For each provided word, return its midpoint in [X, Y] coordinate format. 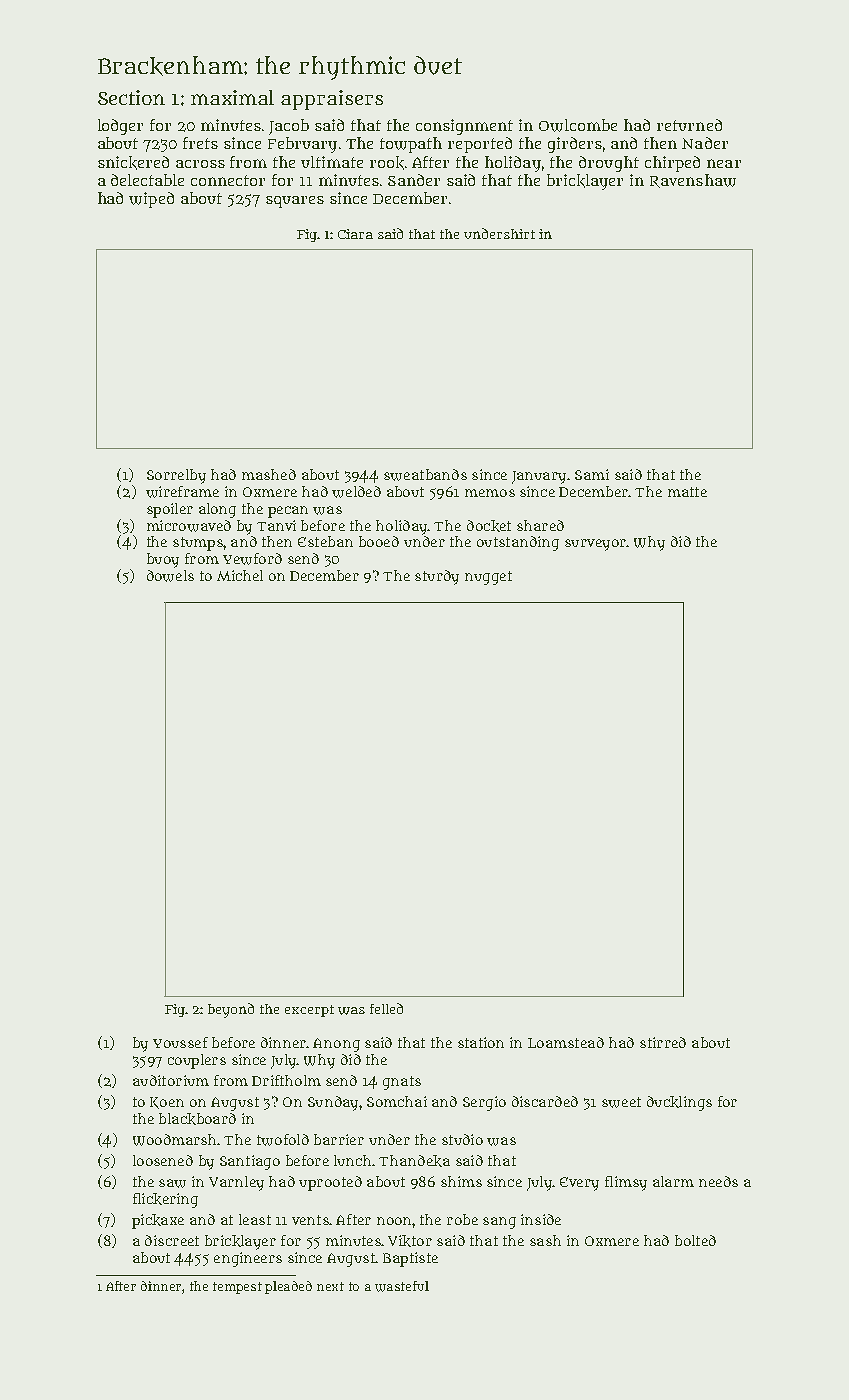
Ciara [355, 234]
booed [379, 541]
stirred [663, 1042]
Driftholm [286, 1080]
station [481, 1042]
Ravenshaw [693, 181]
